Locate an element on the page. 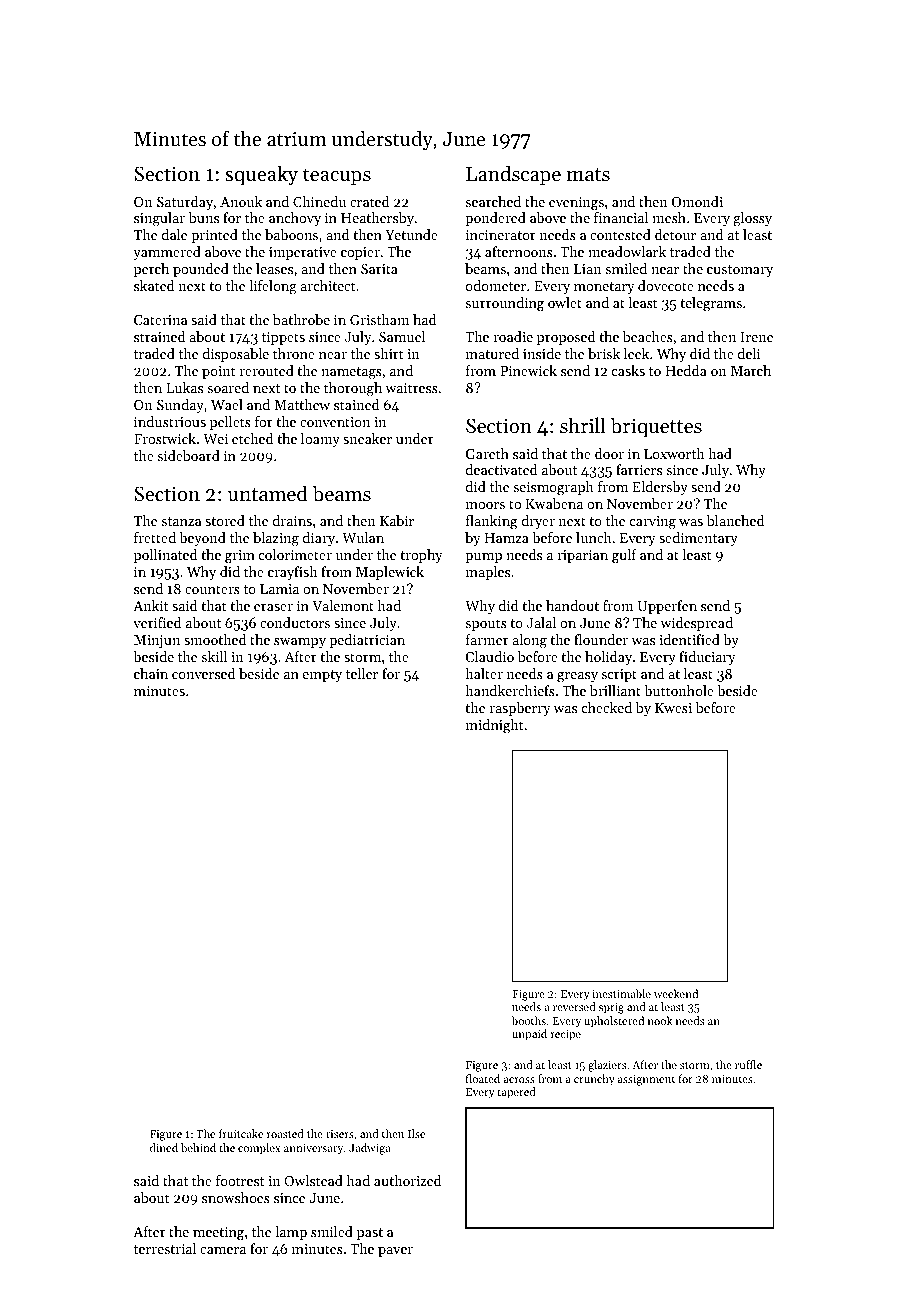 This page has width=908, height=1316. Omondi is located at coordinates (697, 201).
